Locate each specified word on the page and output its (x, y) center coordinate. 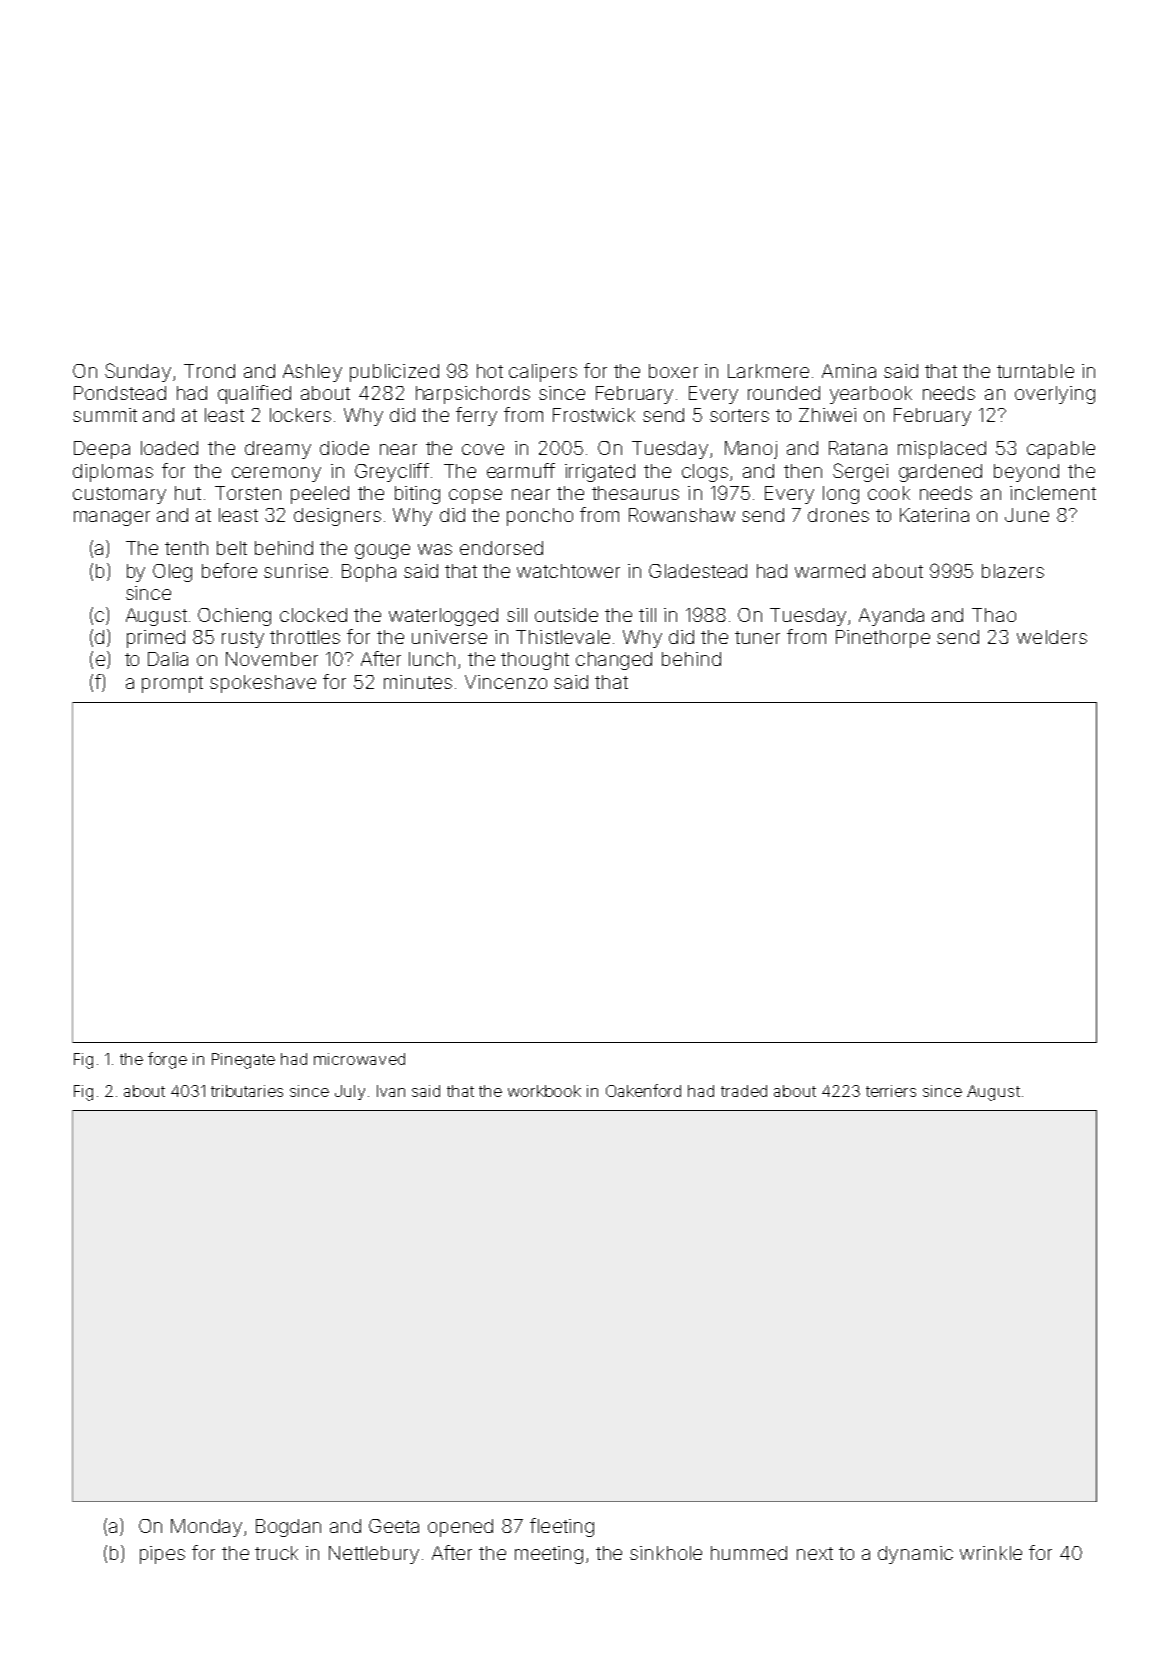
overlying (1055, 395)
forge (167, 1060)
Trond (209, 371)
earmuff (521, 470)
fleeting (562, 1527)
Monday (206, 1528)
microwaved (359, 1059)
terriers (891, 1091)
